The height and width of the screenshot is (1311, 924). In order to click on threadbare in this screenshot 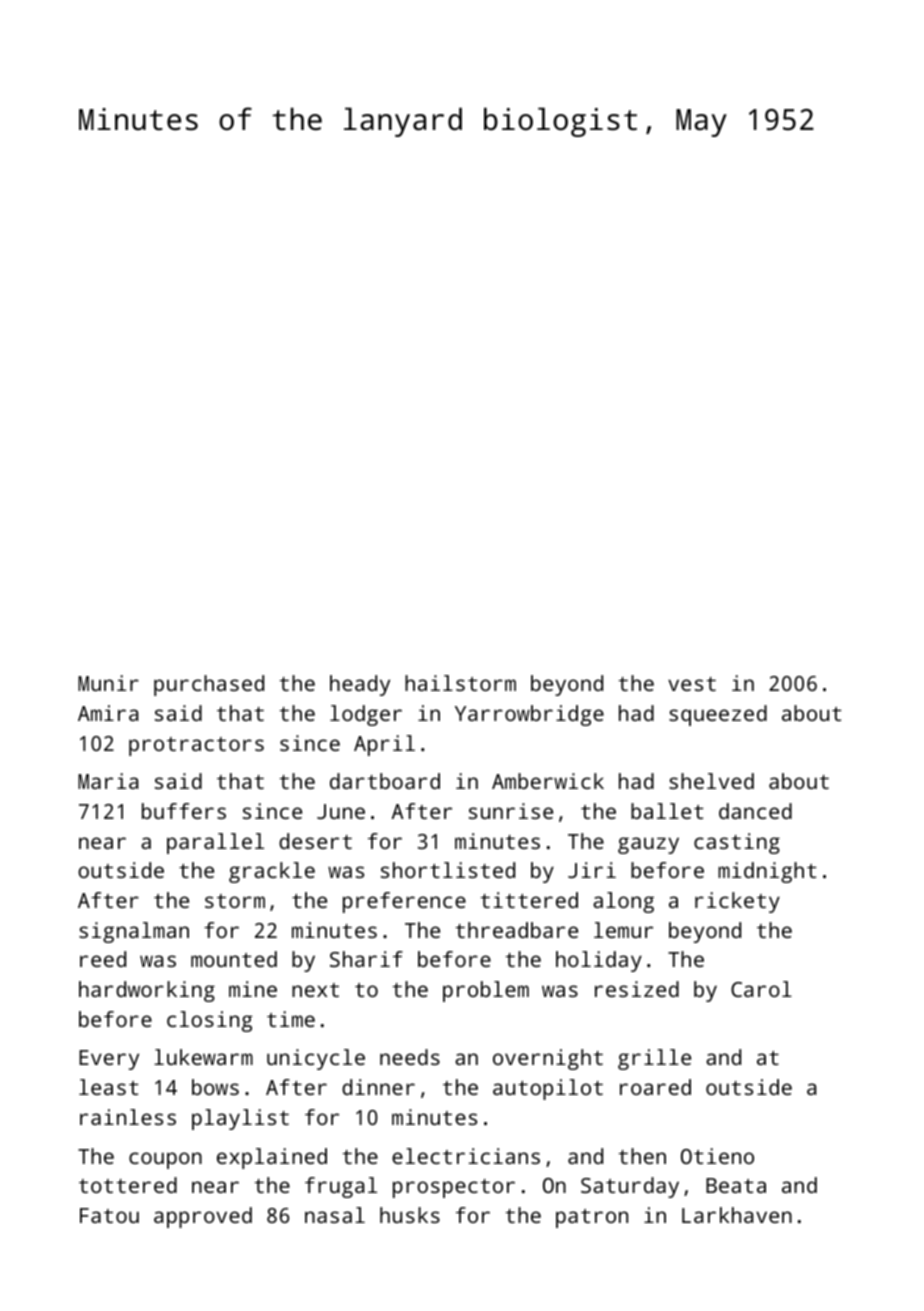, I will do `click(516, 930)`.
